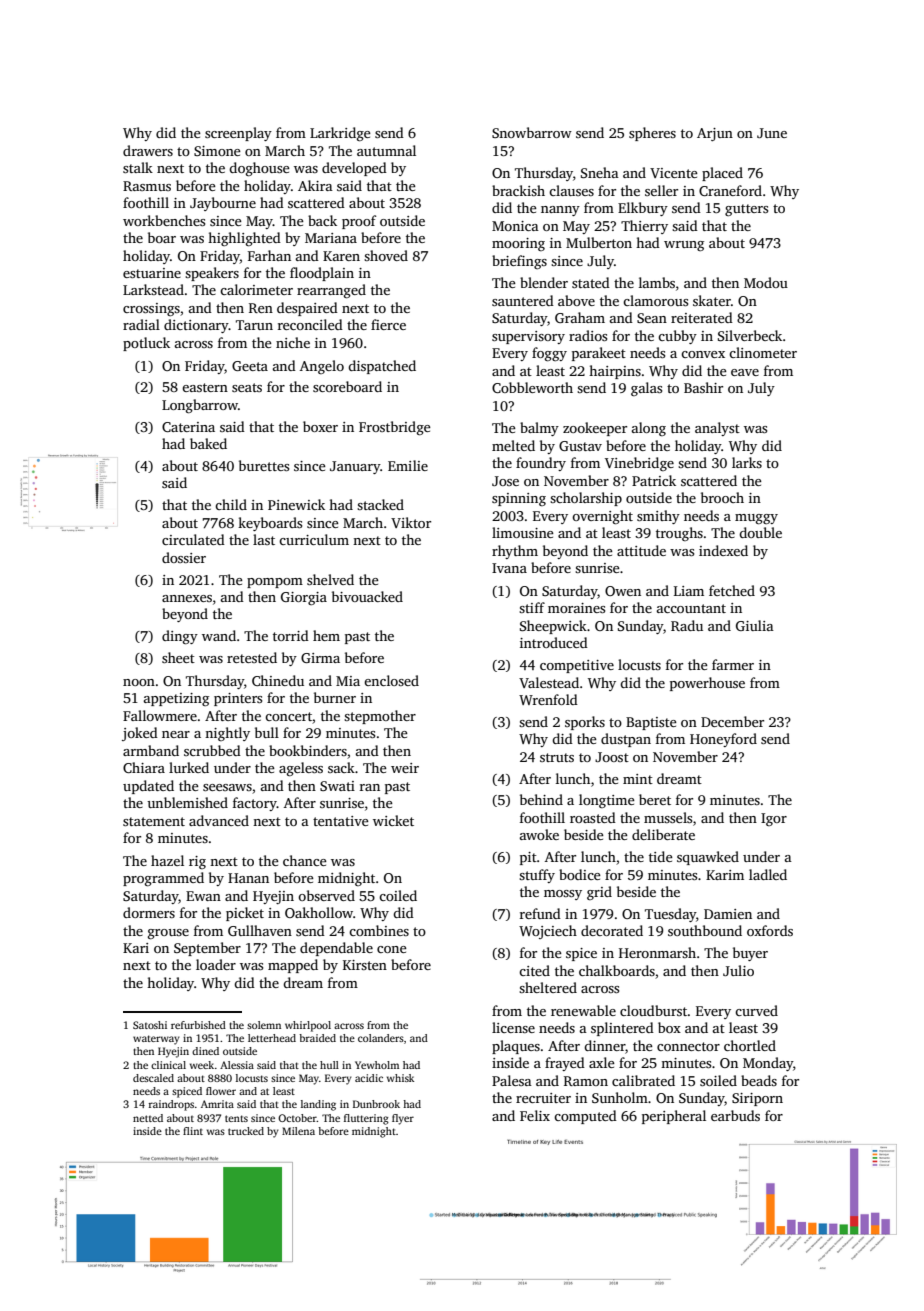 This document has height=1311, width=924. Describe the element at coordinates (757, 1099) in the document. I see `Siriporn` at that location.
